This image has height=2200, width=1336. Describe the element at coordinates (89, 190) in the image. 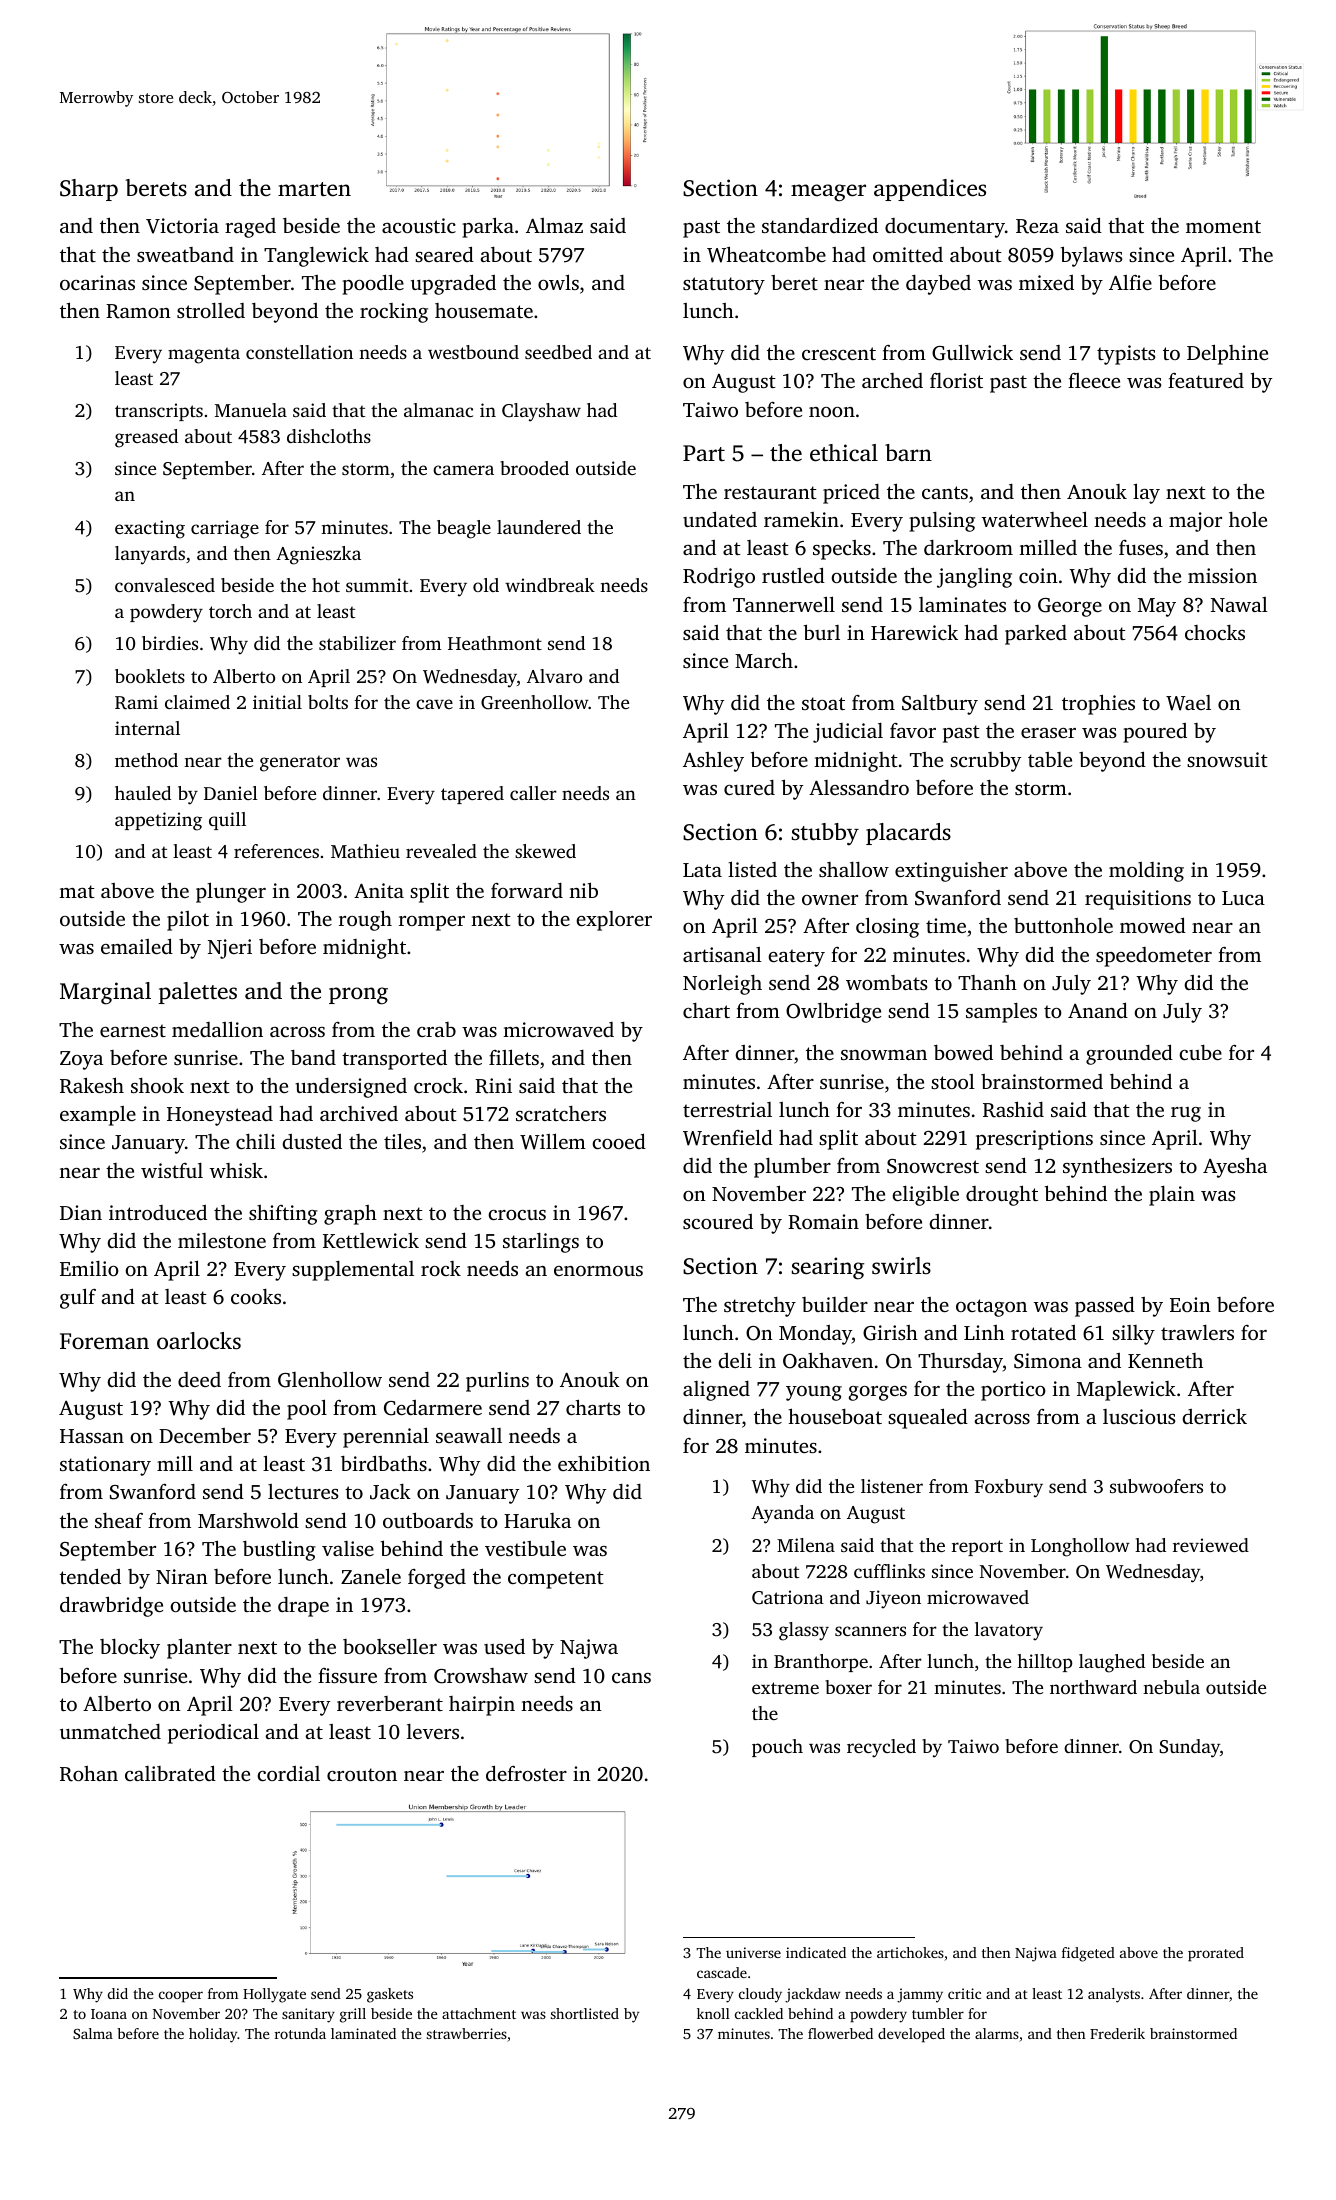

I see `Sharp` at that location.
